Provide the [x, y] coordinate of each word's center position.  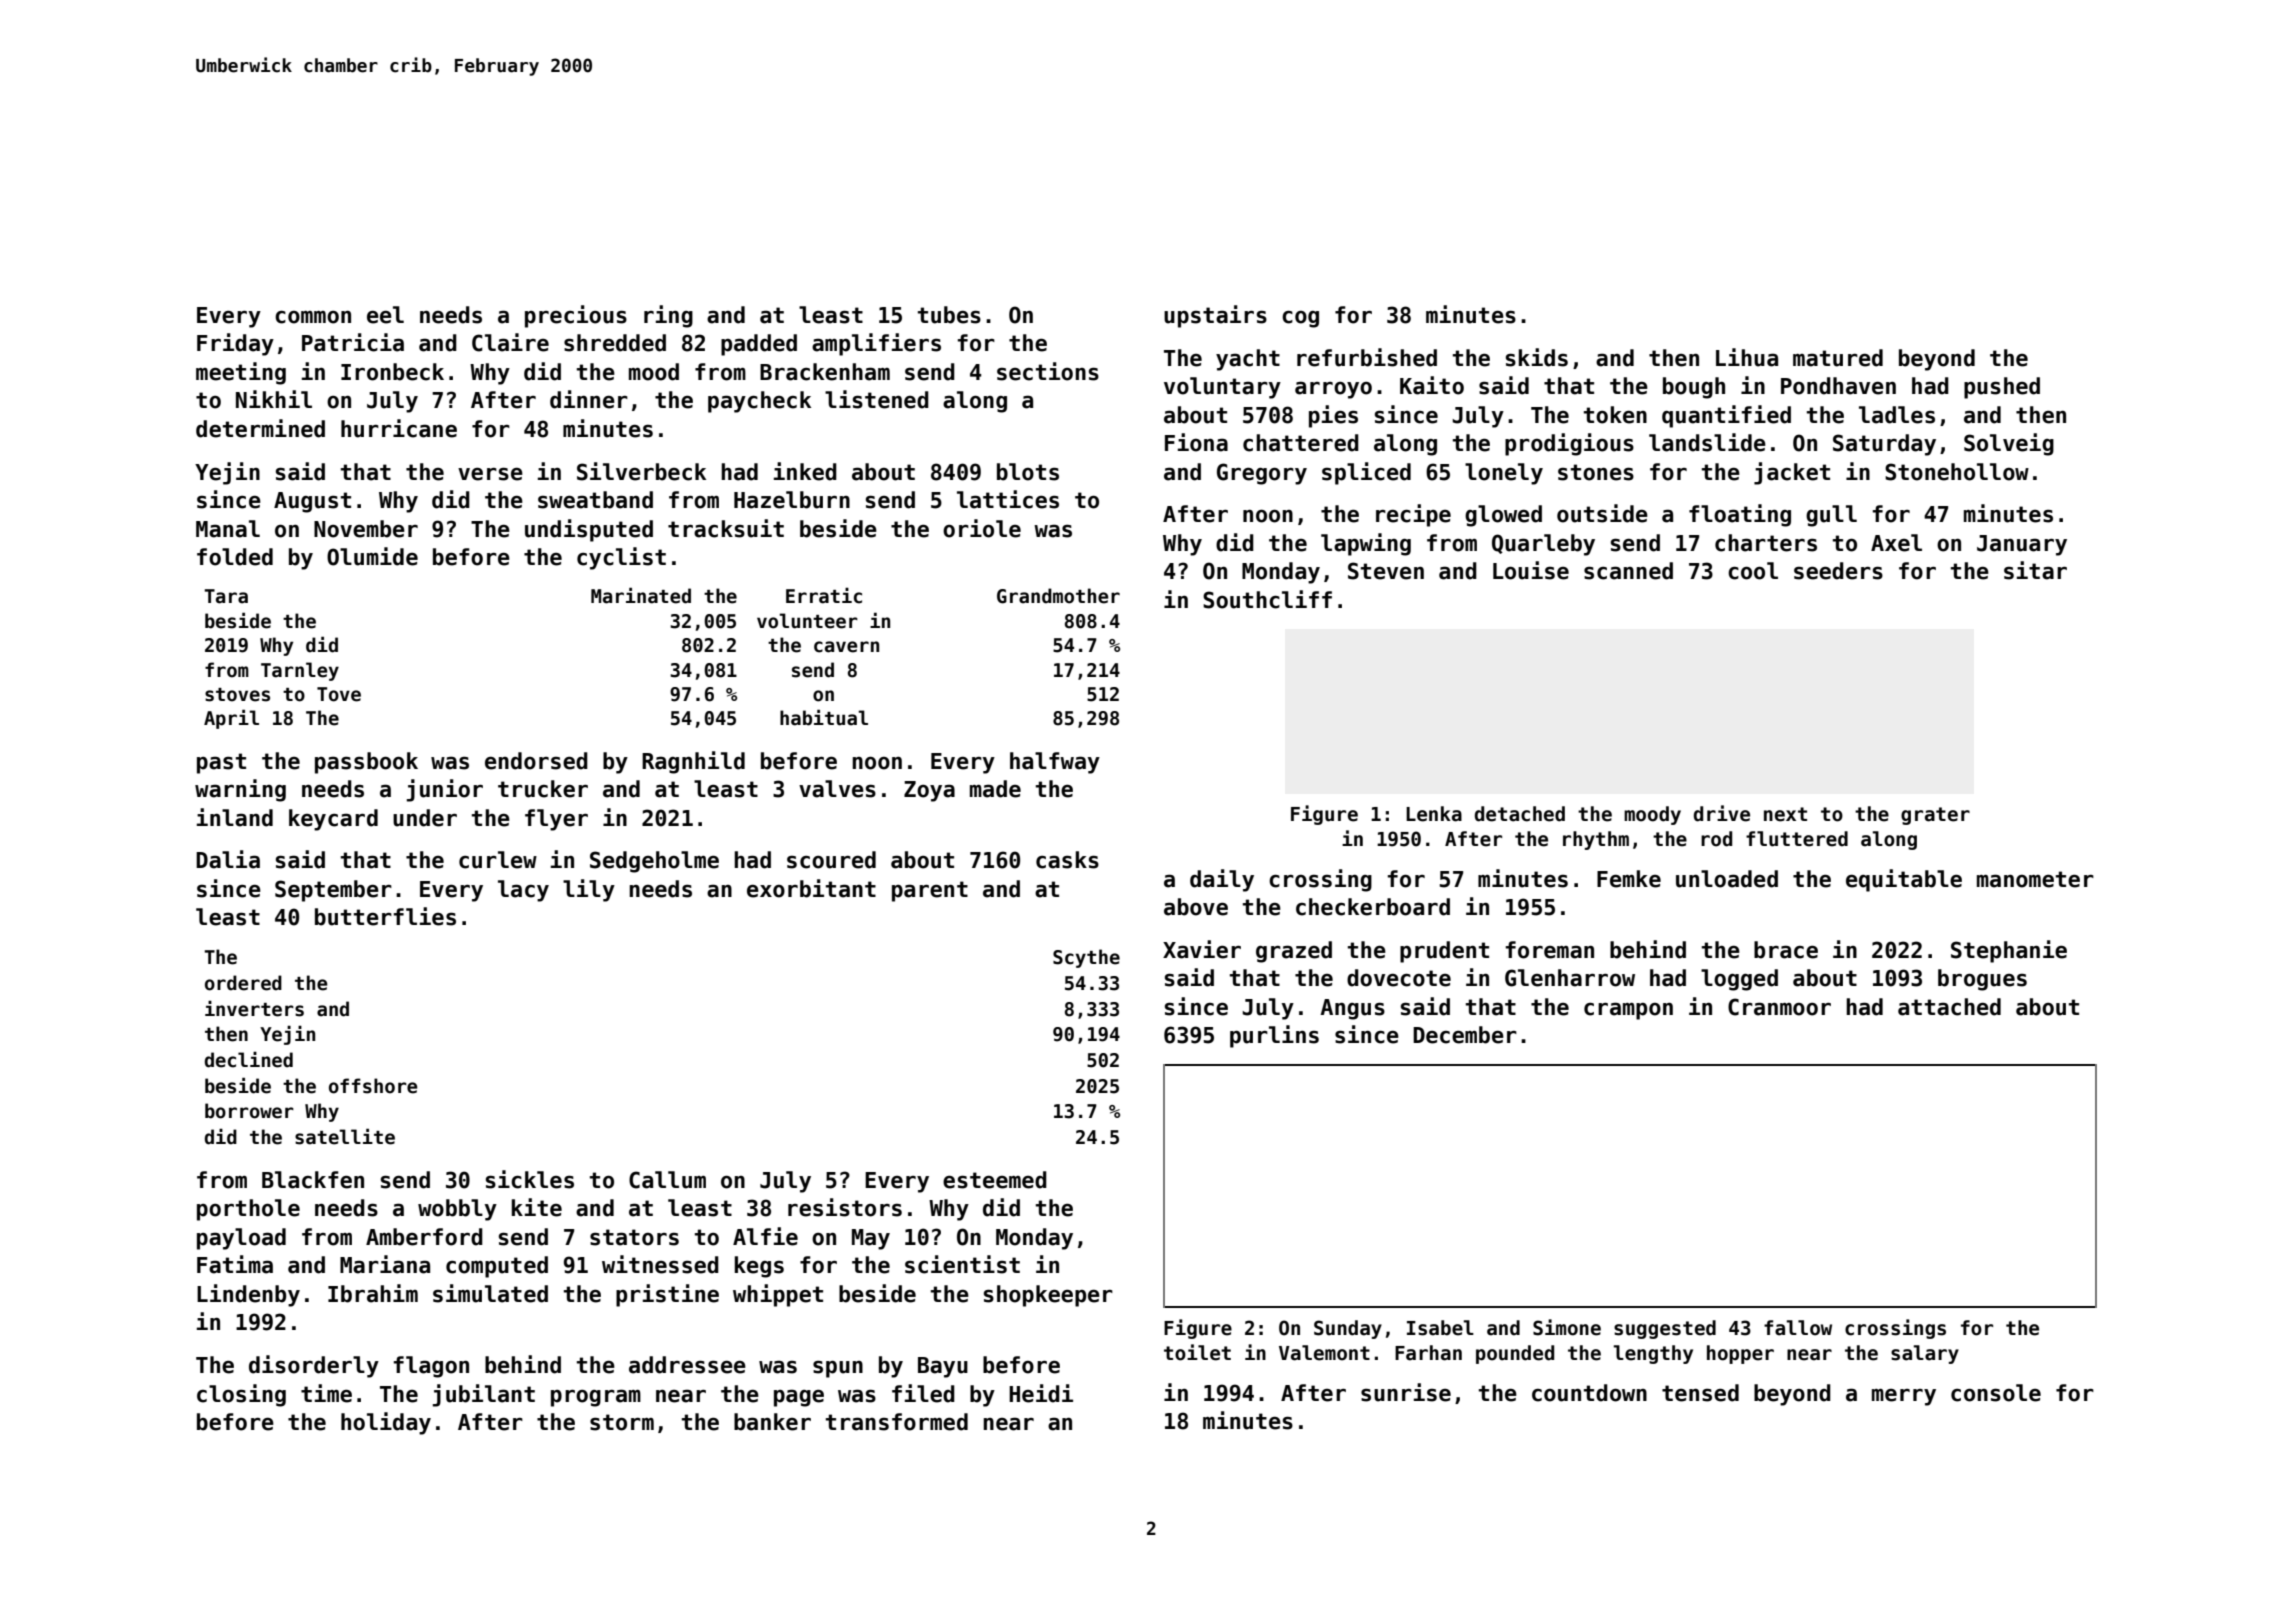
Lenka [1434, 814]
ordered [243, 983]
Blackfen [313, 1180]
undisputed [589, 530]
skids [1537, 357]
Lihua [1747, 357]
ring [668, 316]
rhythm [1596, 840]
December [1465, 1035]
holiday [386, 1423]
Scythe [1086, 958]
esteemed [995, 1180]
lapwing [1366, 544]
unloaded [1727, 879]
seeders [1838, 571]
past [221, 763]
